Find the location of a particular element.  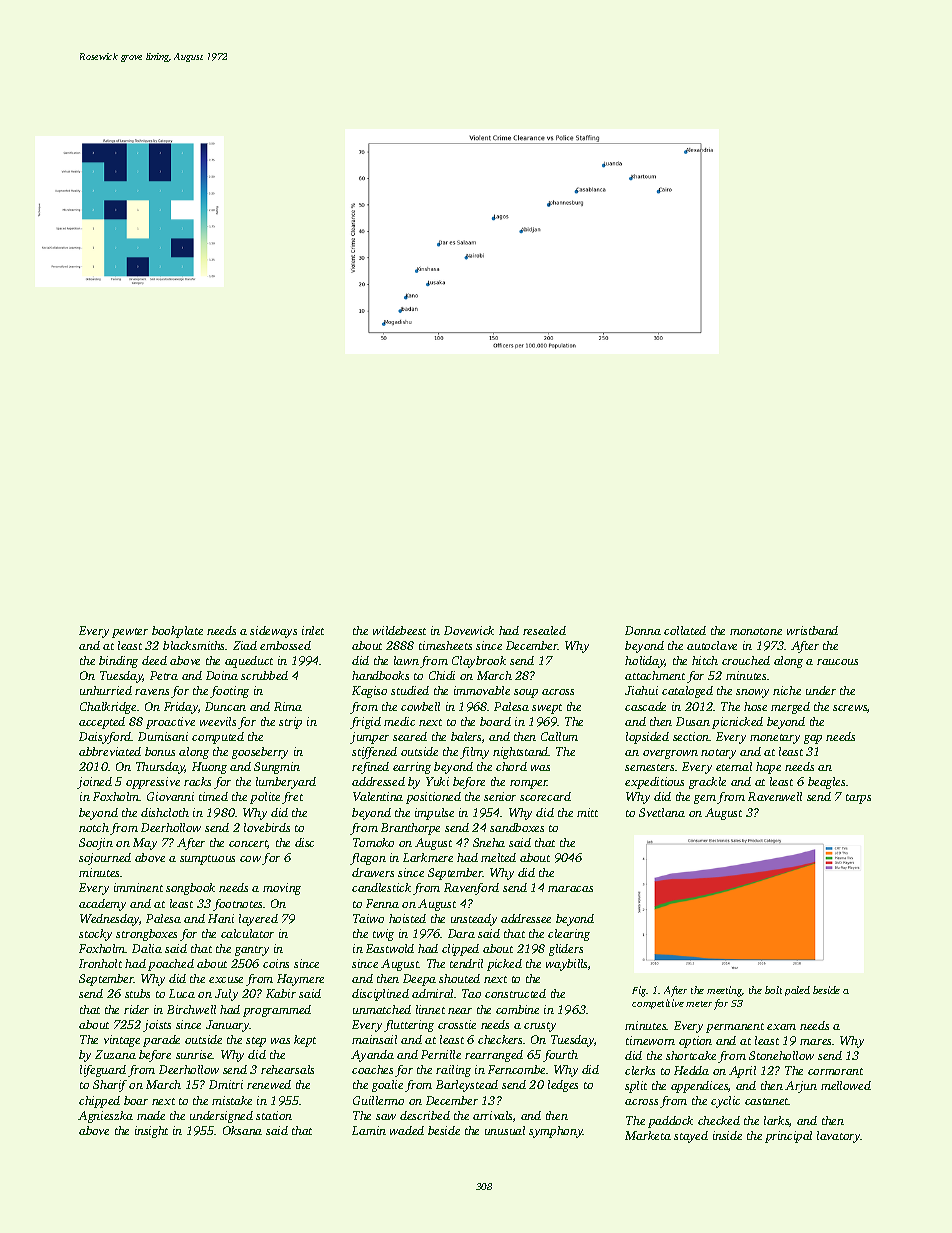

addressed is located at coordinates (378, 781).
